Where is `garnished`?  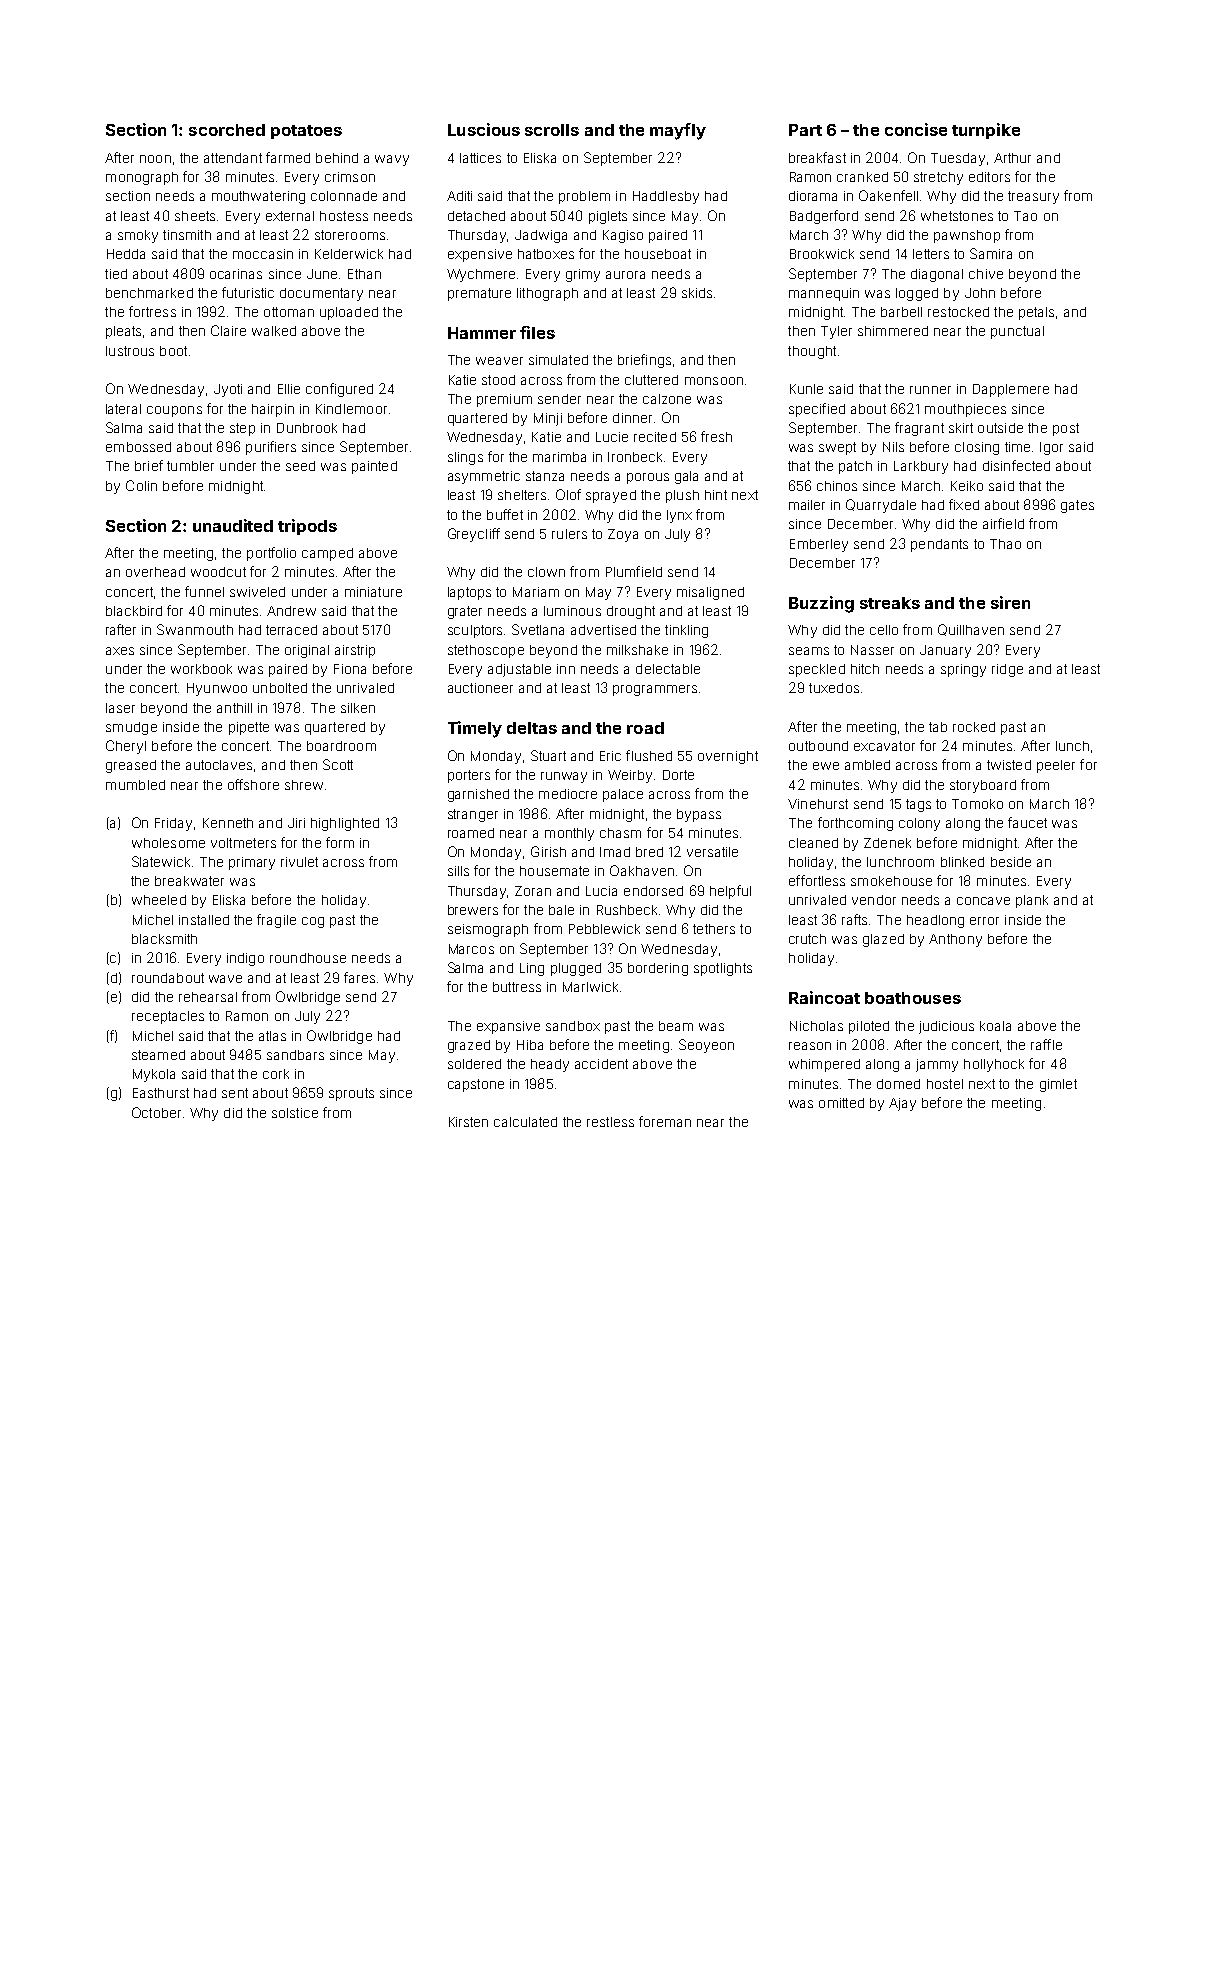
garnished is located at coordinates (478, 795).
